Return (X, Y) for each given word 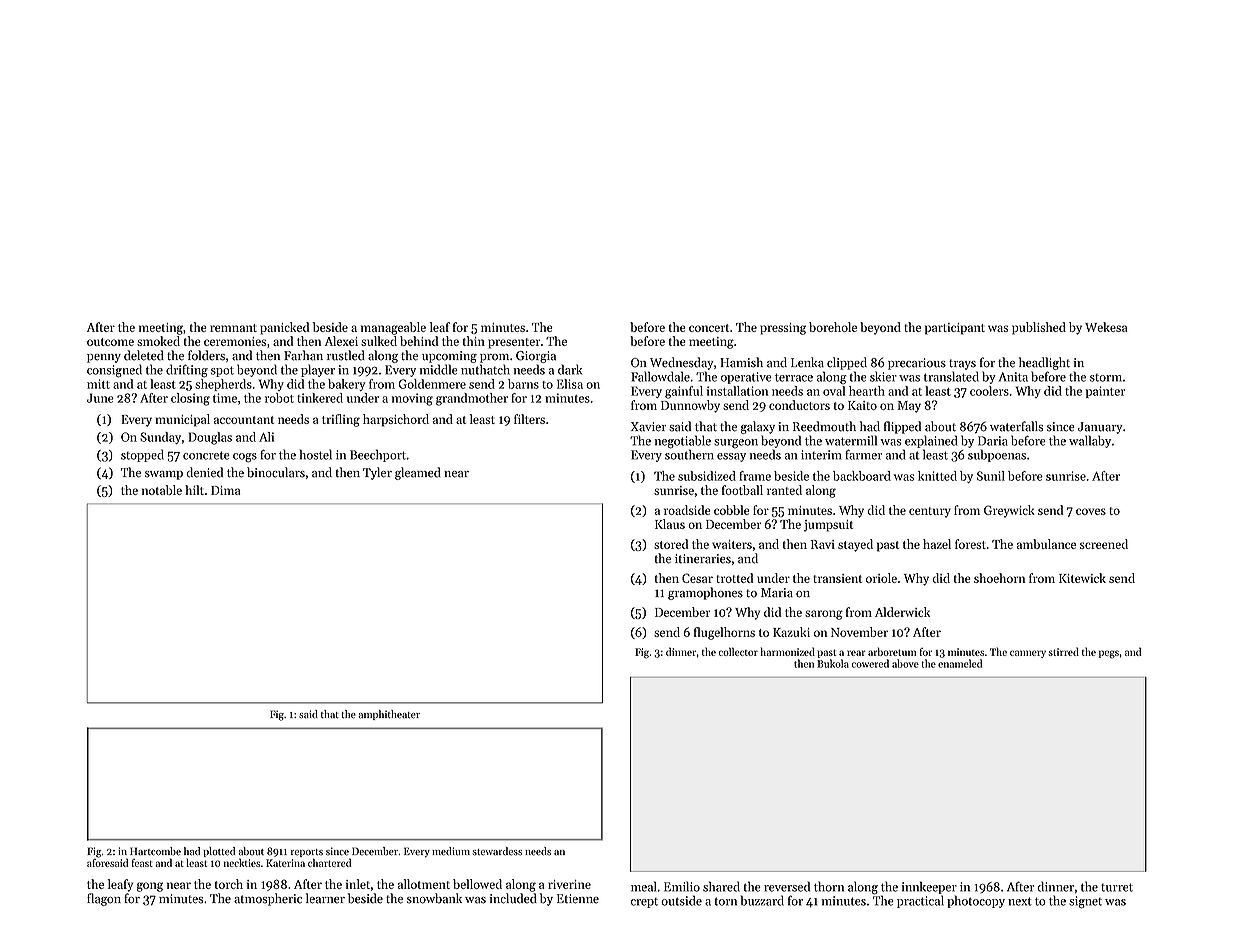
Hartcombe (155, 851)
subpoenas (997, 455)
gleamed (418, 473)
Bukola (833, 663)
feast (142, 863)
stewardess (497, 851)
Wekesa (1106, 327)
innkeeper (929, 887)
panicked (284, 328)
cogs (245, 458)
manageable (393, 328)
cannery (1028, 654)
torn (725, 901)
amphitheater (389, 715)
